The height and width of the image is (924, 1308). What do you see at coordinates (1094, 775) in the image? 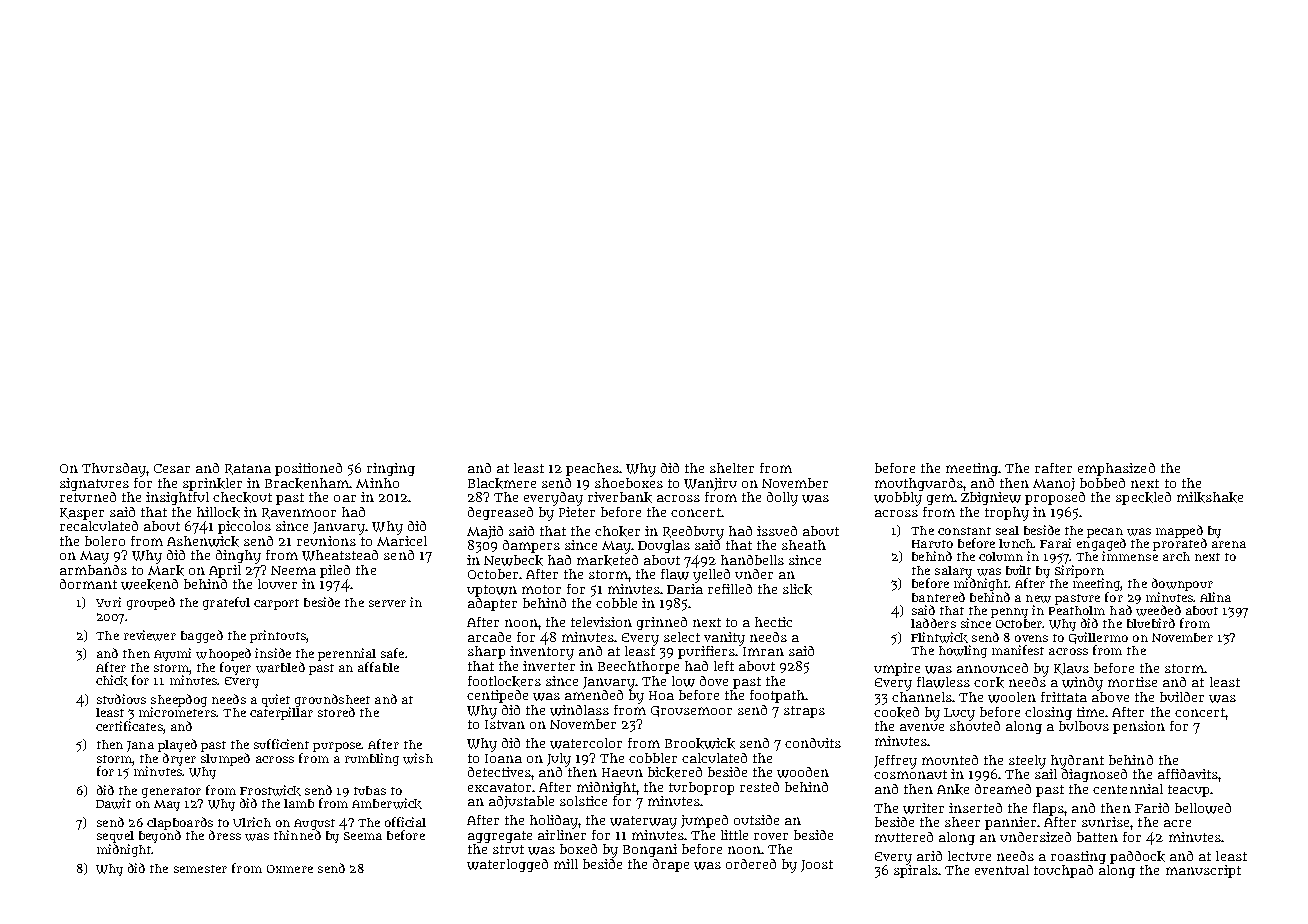
I see `diagnosed` at bounding box center [1094, 775].
